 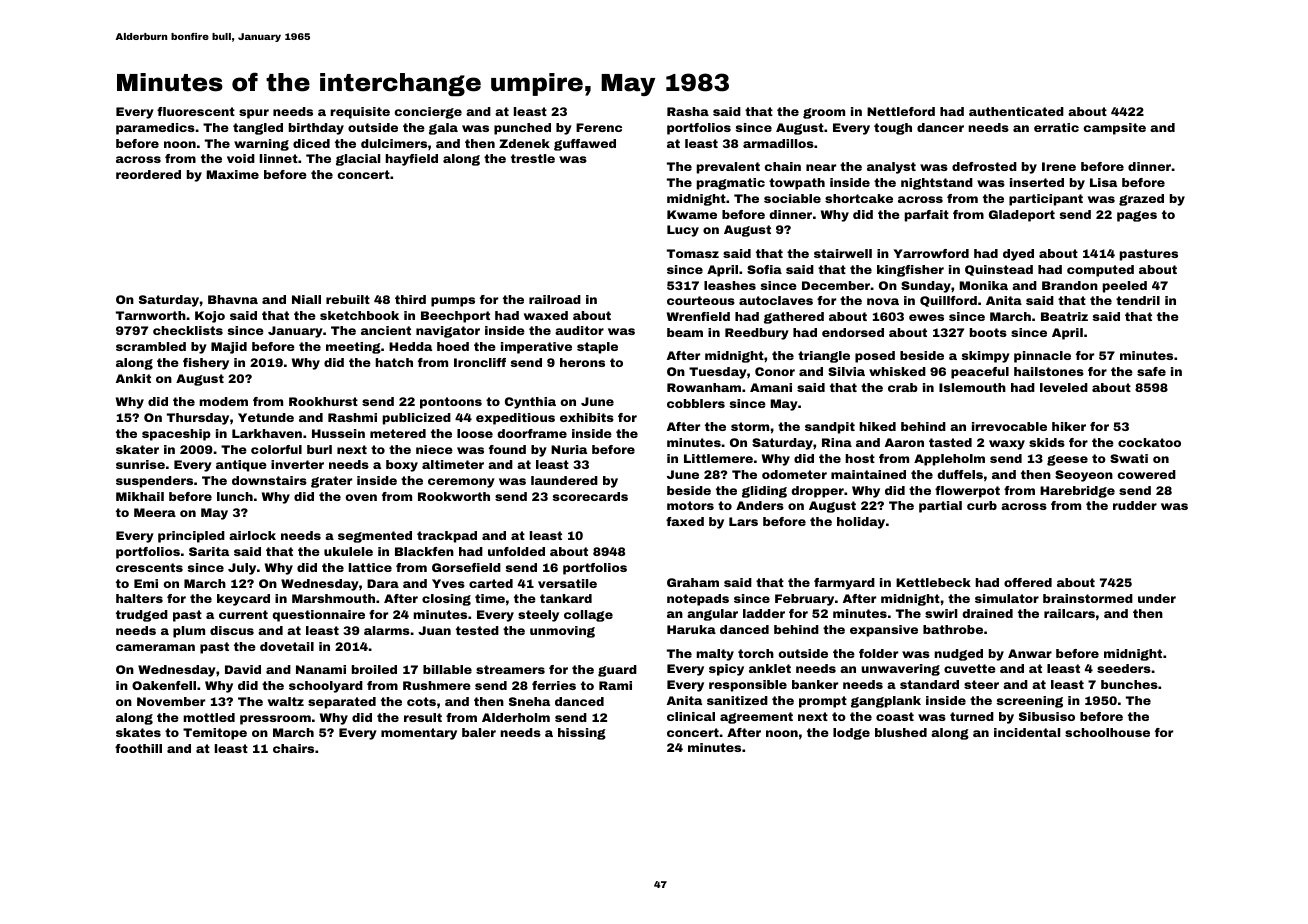 I want to click on cameraman, so click(x=155, y=647).
